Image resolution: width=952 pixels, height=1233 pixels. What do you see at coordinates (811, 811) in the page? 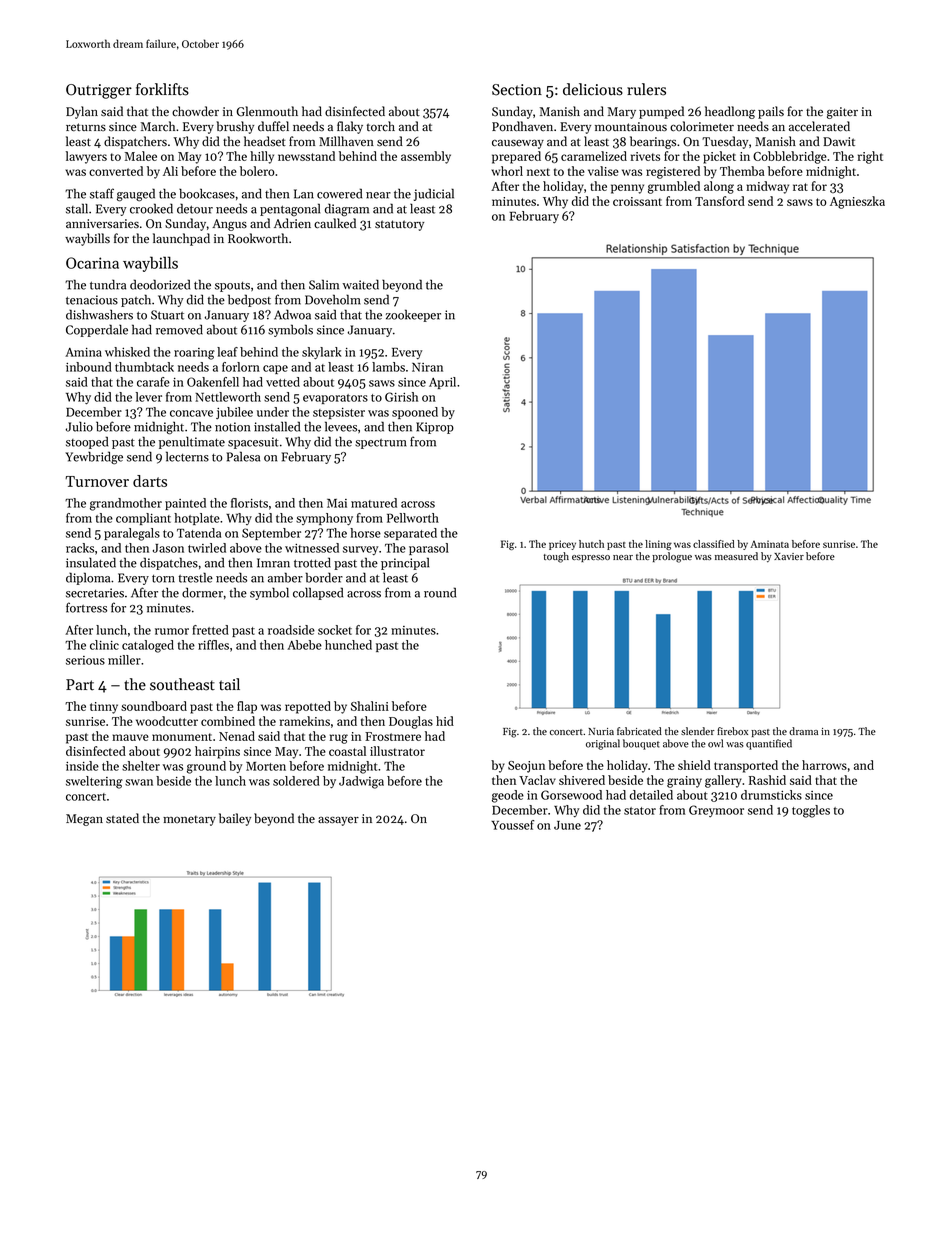
I see `toggles` at bounding box center [811, 811].
